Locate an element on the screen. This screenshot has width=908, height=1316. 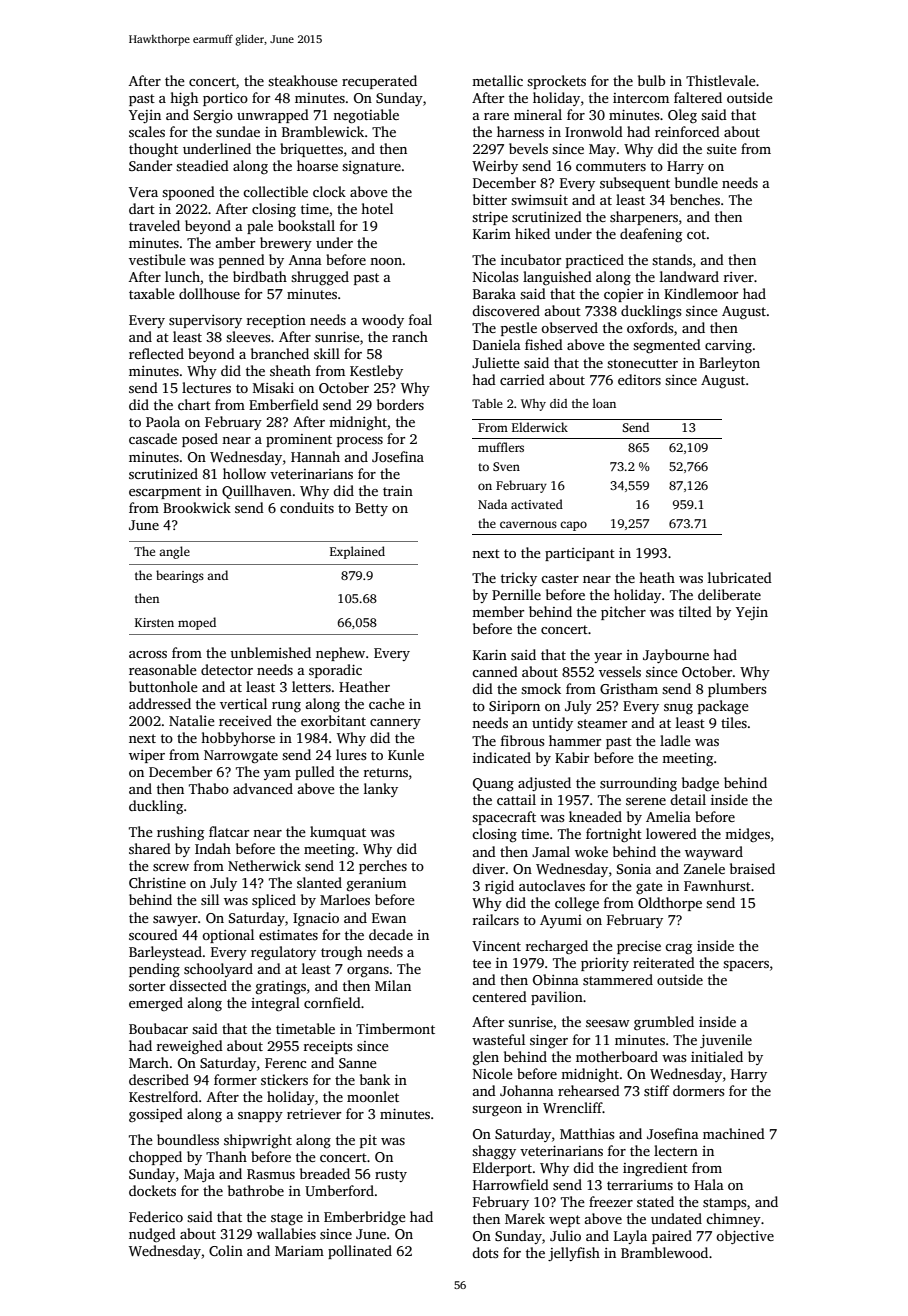
wept is located at coordinates (564, 1221).
